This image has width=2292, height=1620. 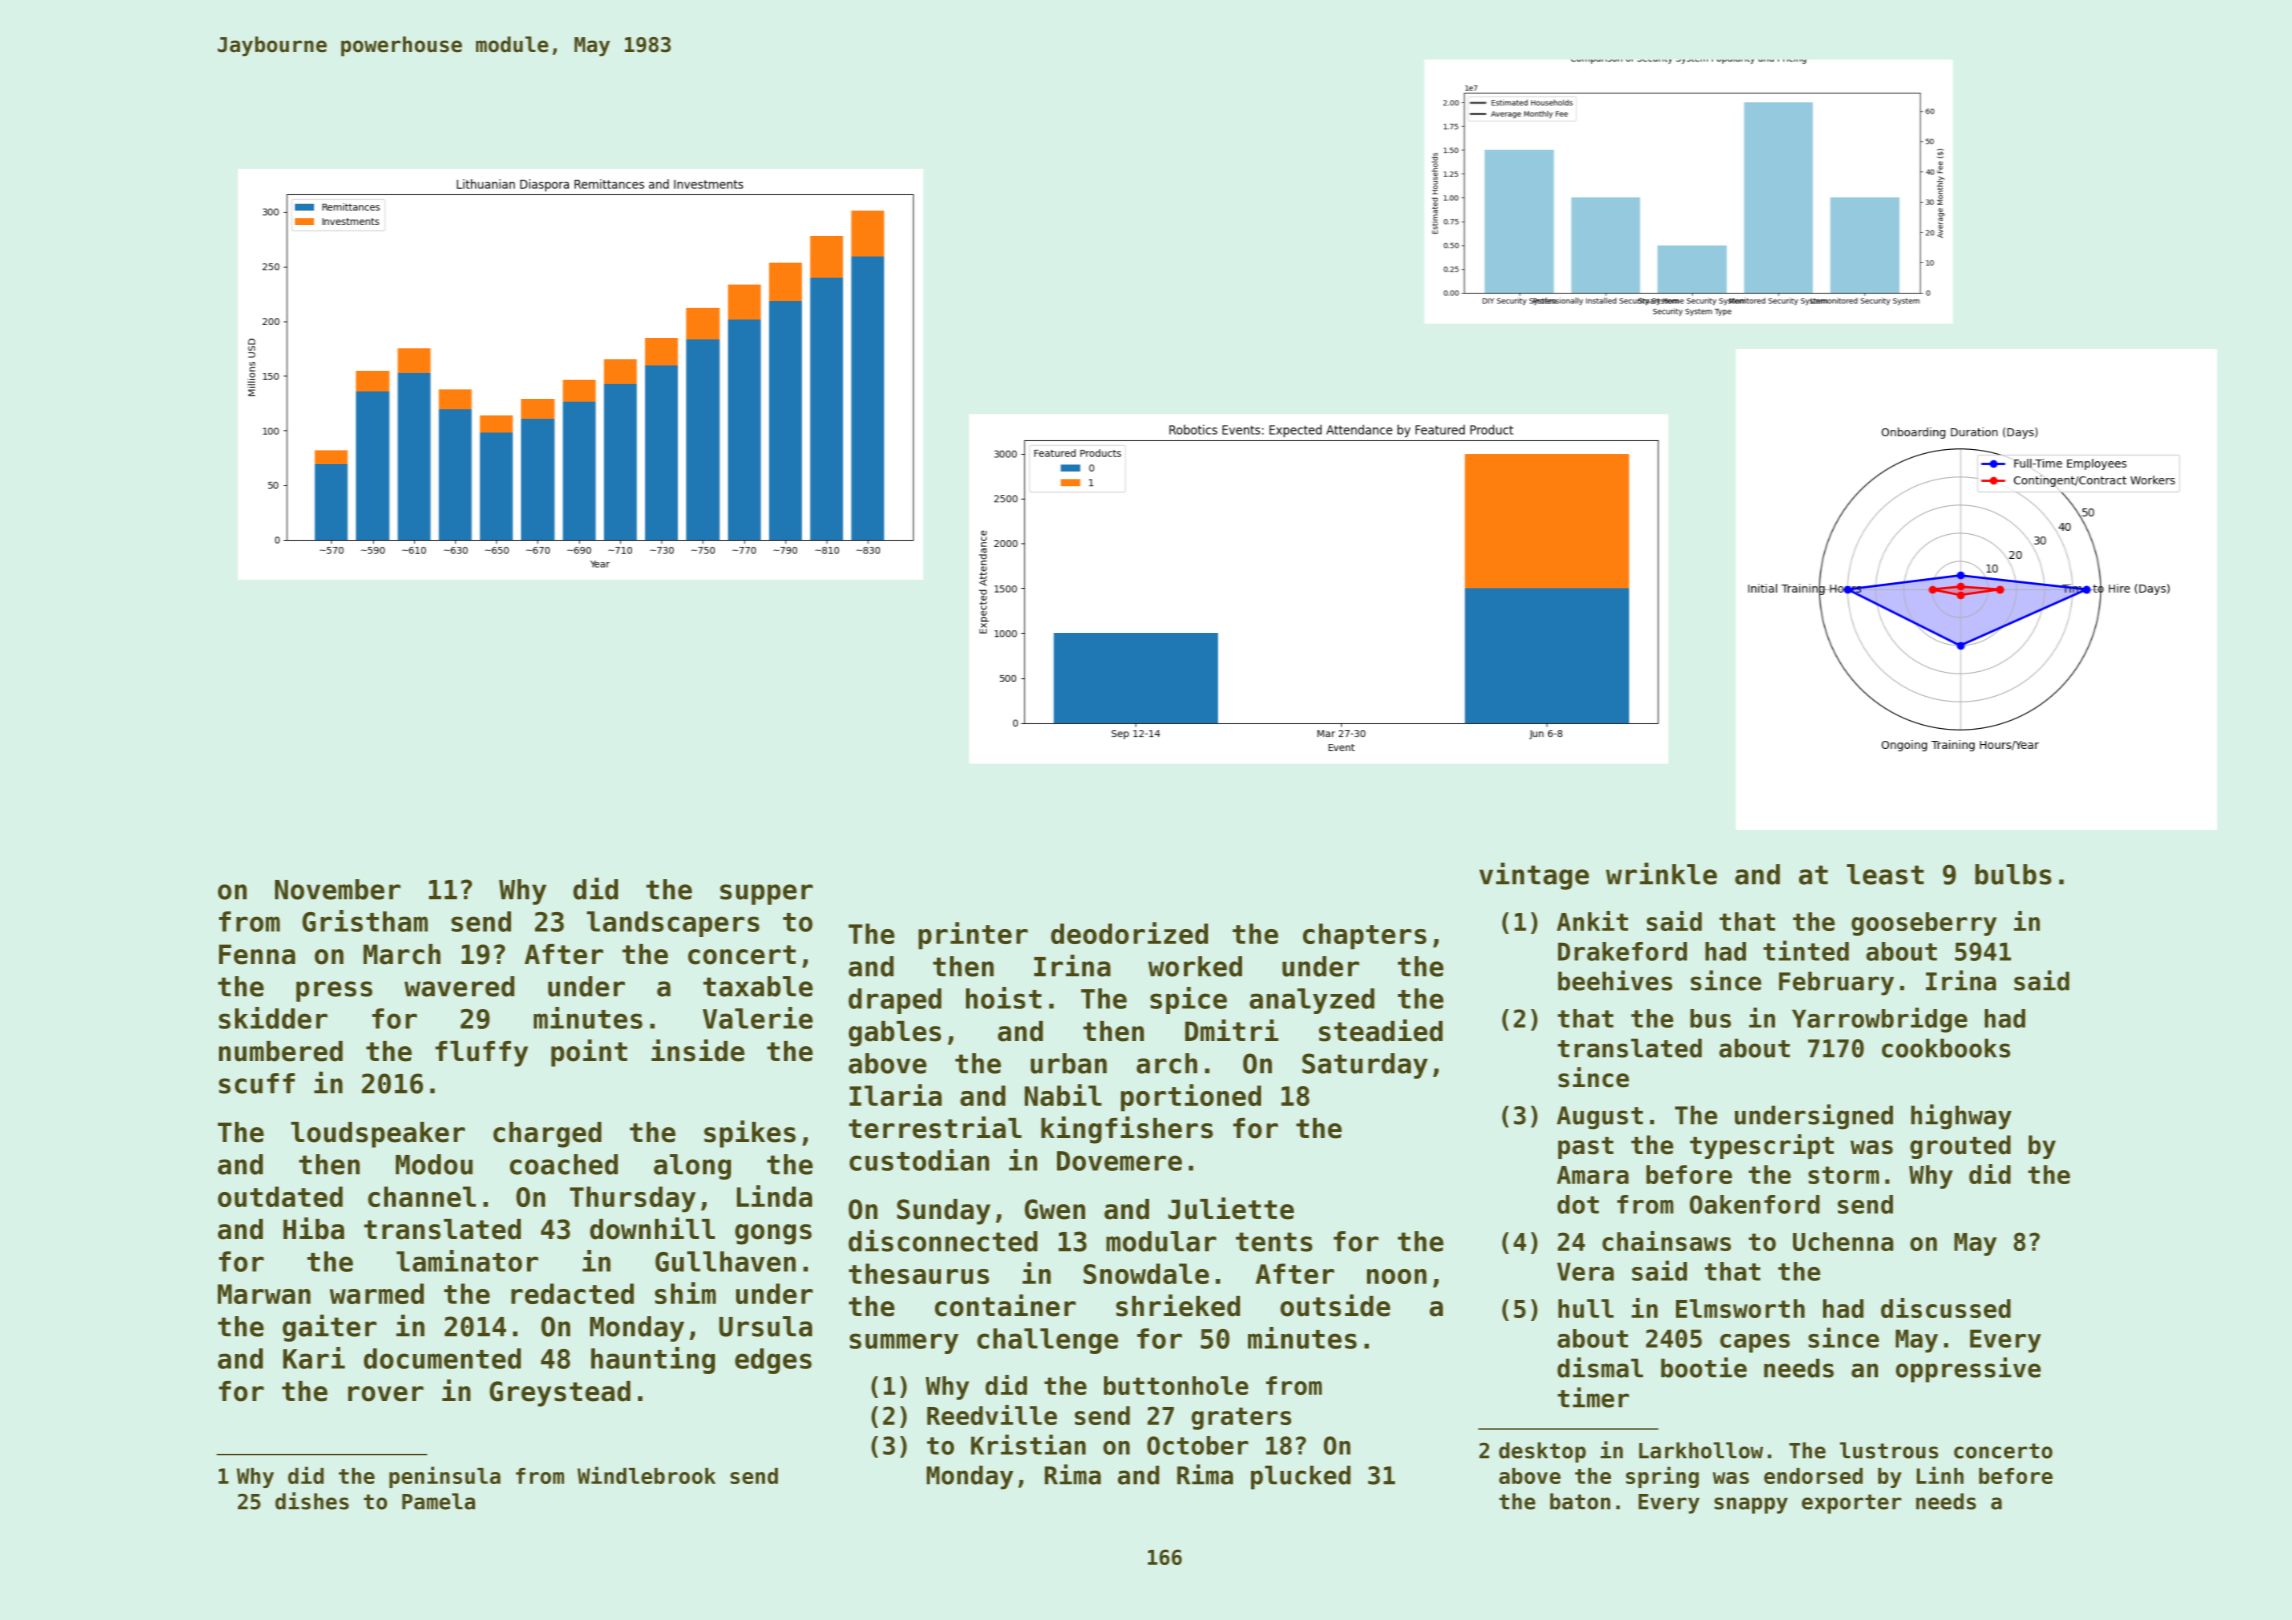 I want to click on inside, so click(x=698, y=1050).
